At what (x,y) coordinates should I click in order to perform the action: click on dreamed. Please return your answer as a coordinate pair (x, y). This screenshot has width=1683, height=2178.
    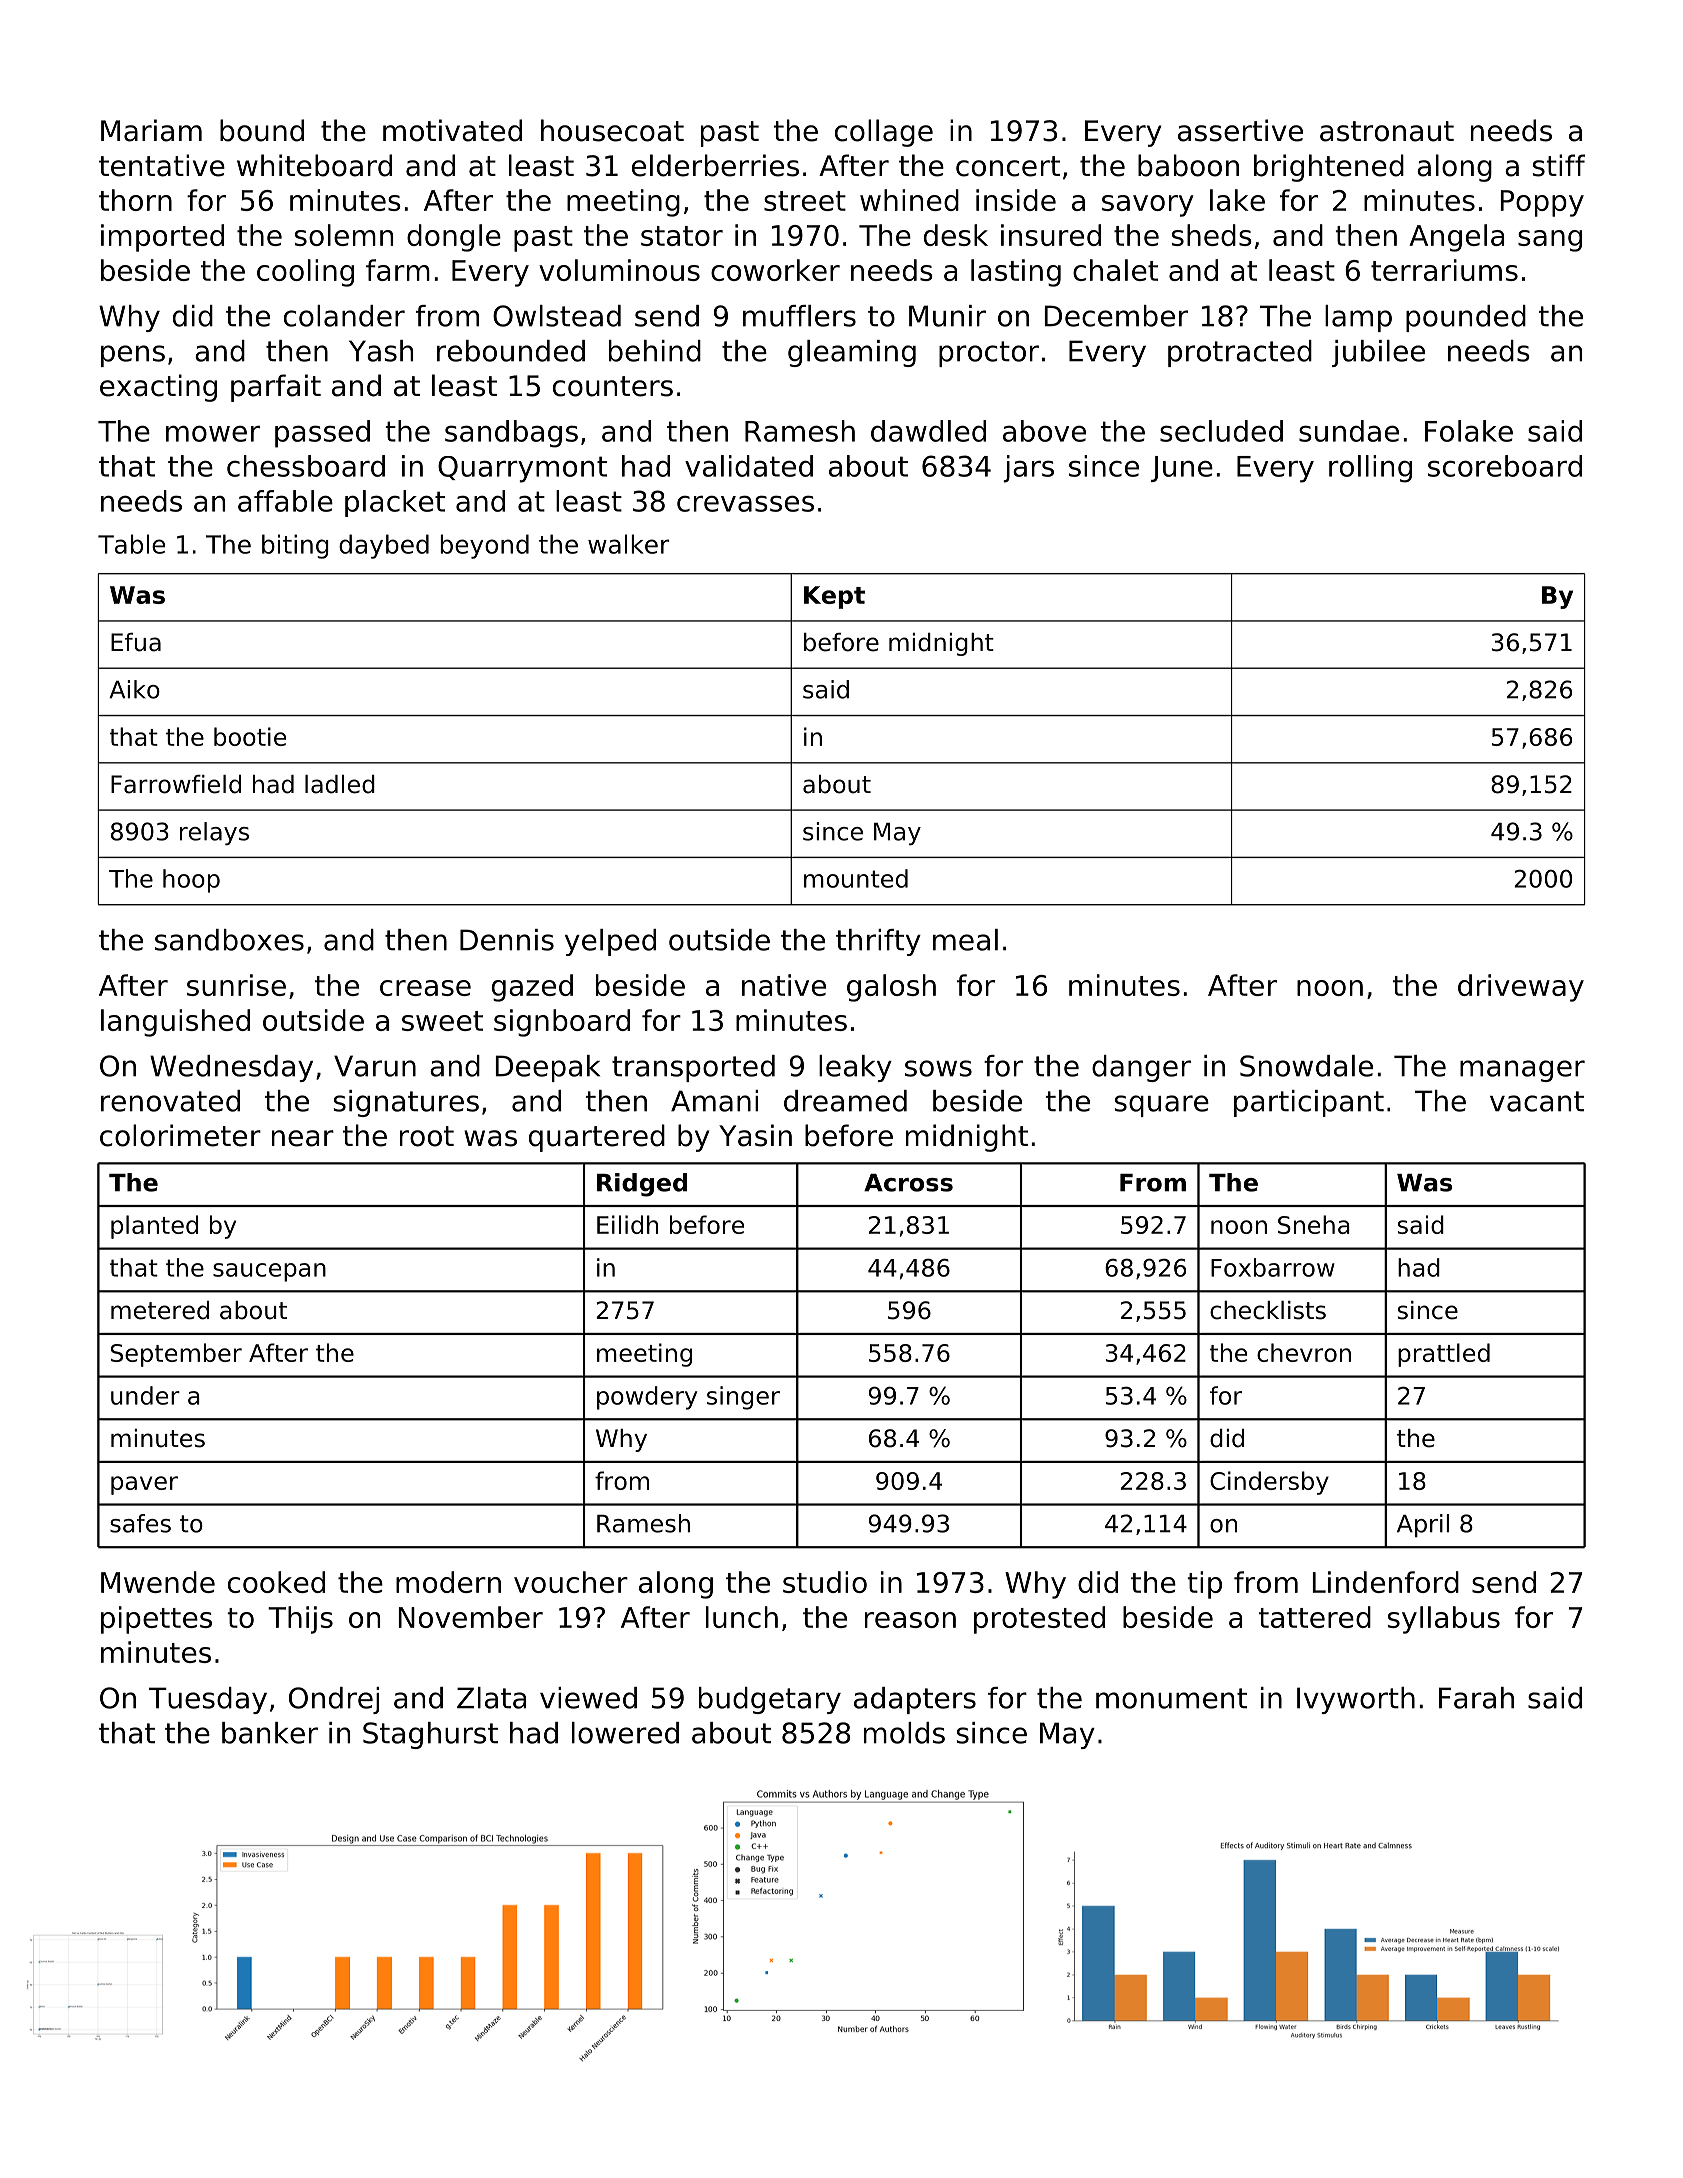
    Looking at the image, I should click on (845, 1101).
